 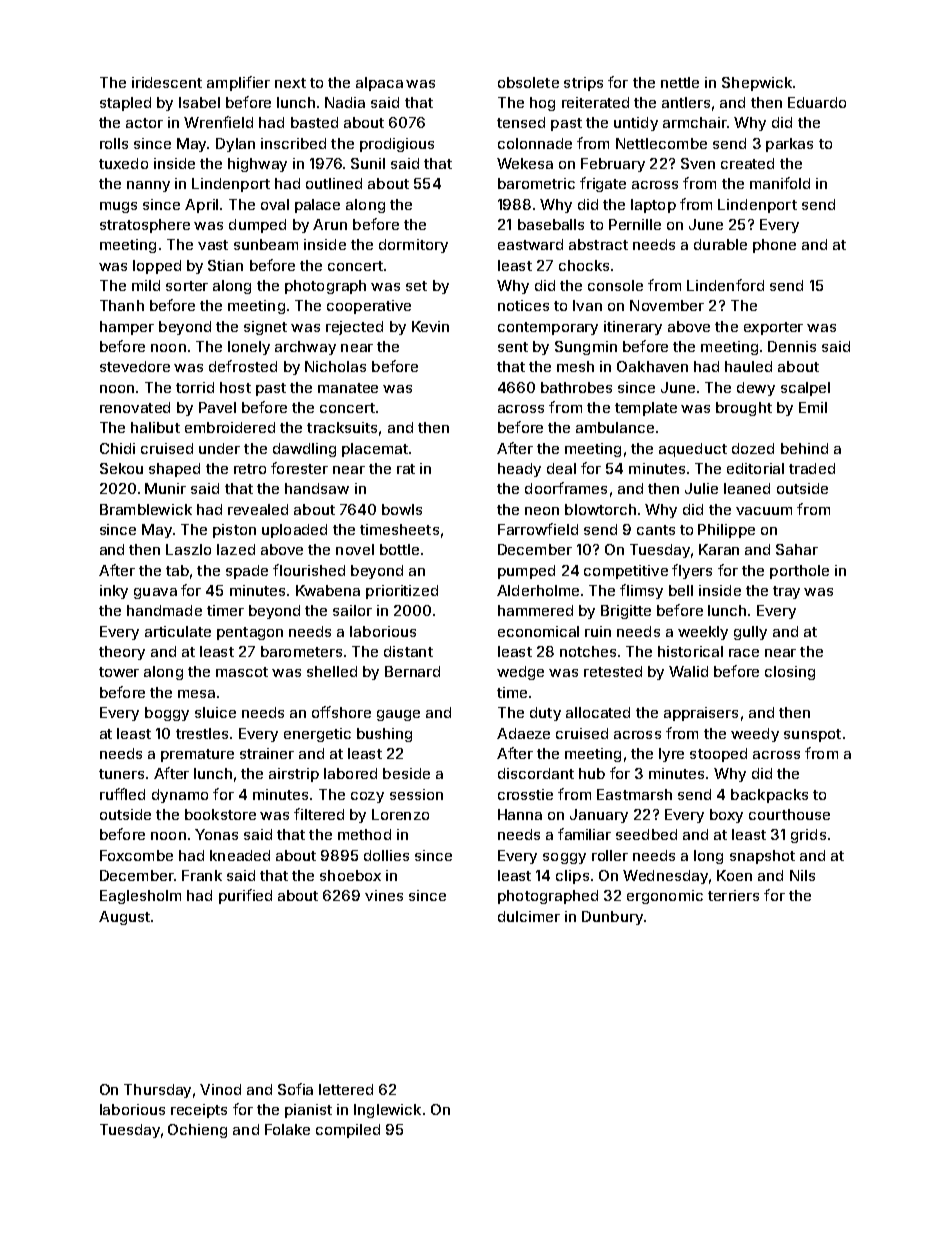 What do you see at coordinates (164, 610) in the image?
I see `handmade` at bounding box center [164, 610].
